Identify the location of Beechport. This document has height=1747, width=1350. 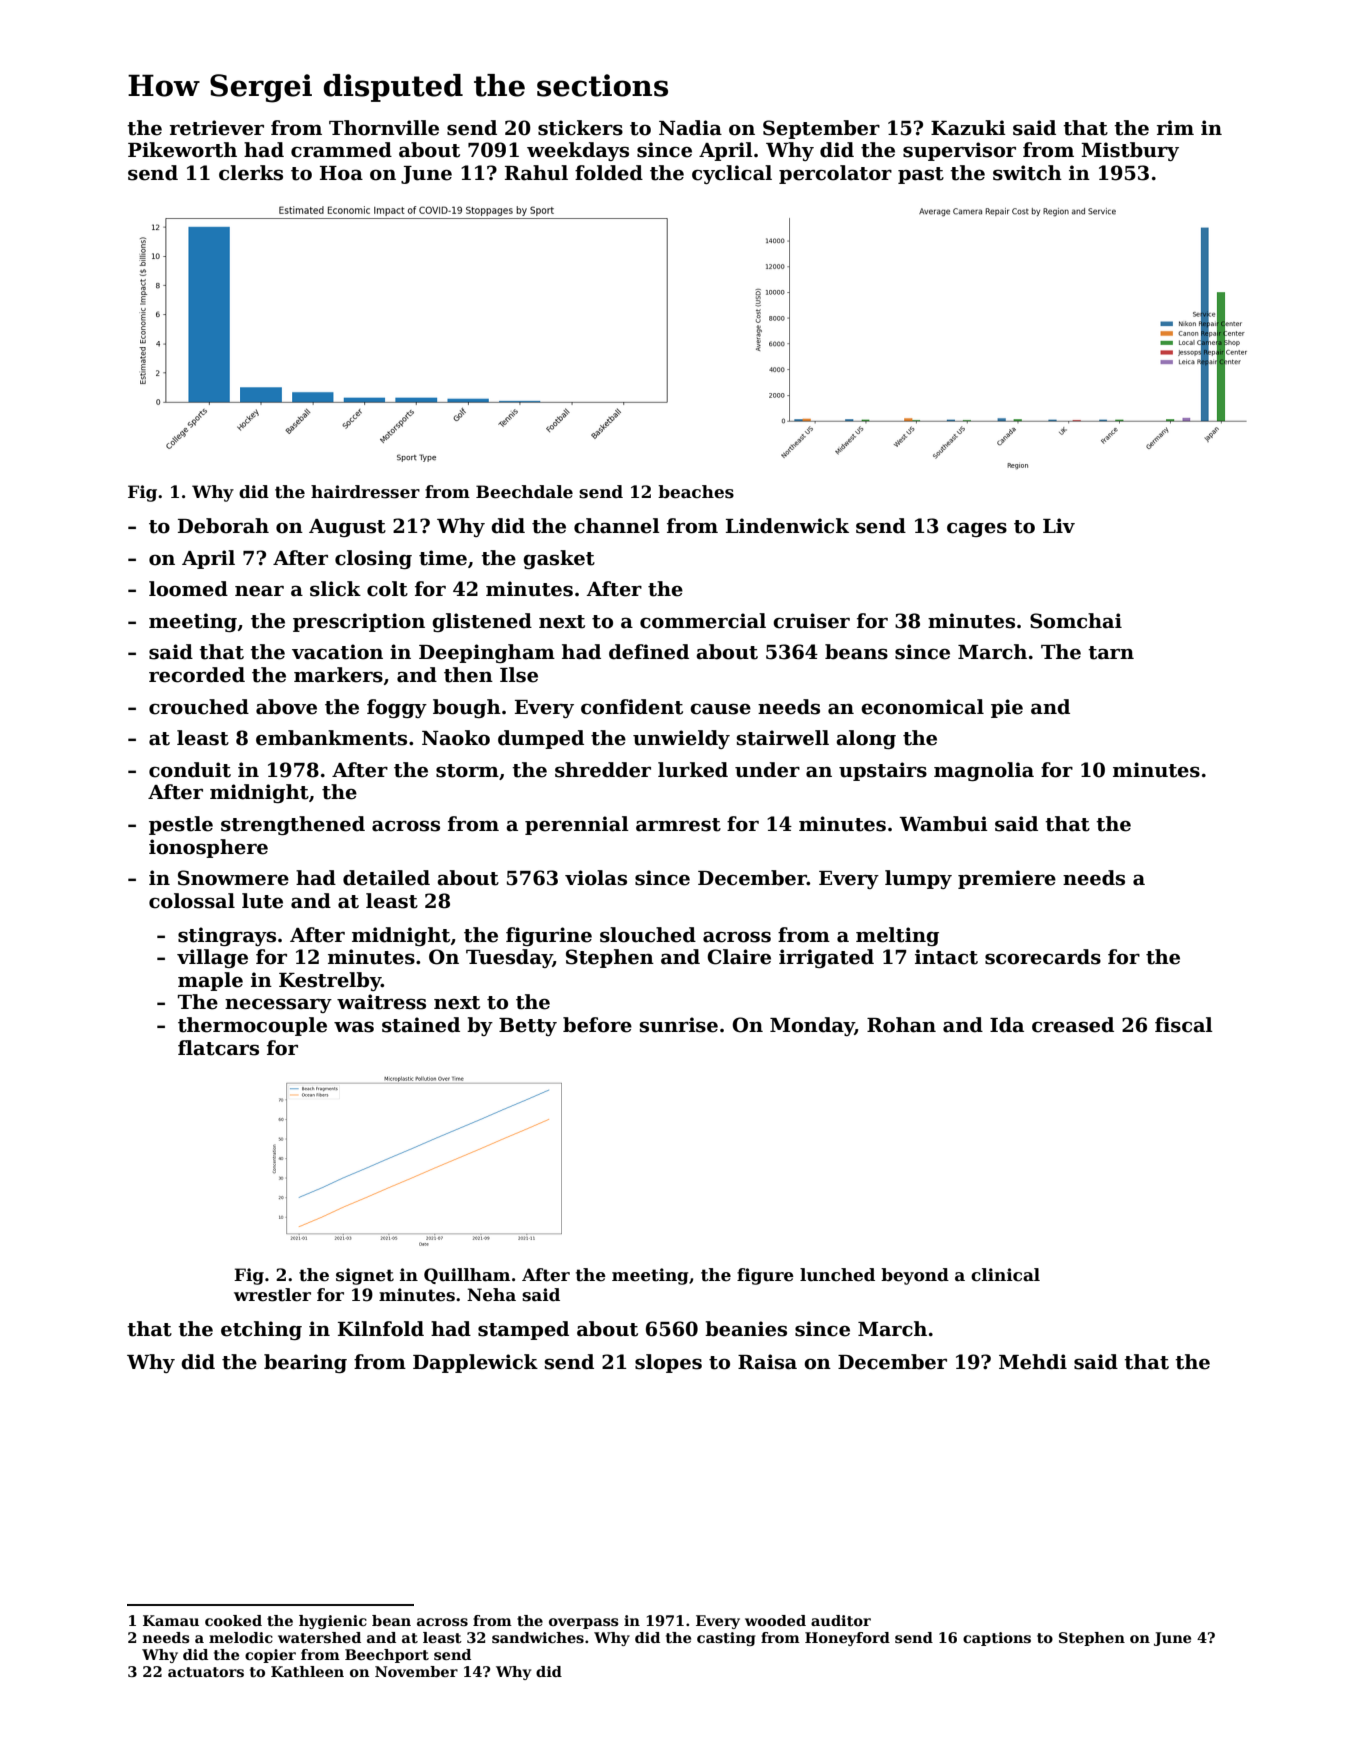
(387, 1656).
